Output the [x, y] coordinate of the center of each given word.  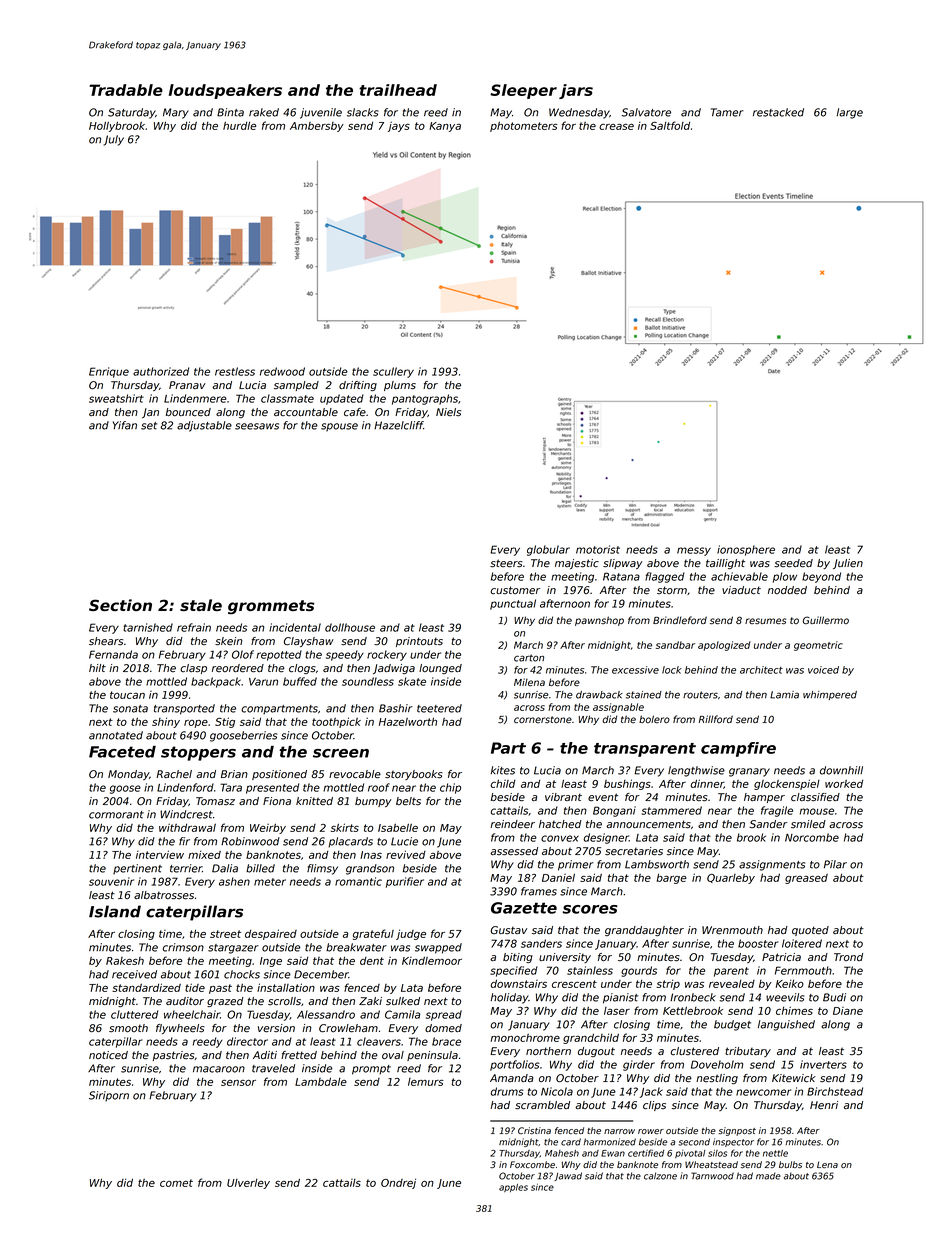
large [849, 113]
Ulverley [248, 1184]
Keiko [790, 983]
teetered [439, 708]
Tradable [126, 90]
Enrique [109, 372]
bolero [654, 719]
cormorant [116, 815]
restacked [778, 112]
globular [548, 550]
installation [286, 987]
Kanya [445, 127]
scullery [393, 372]
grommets [271, 607]
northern [548, 1051]
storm [672, 590]
